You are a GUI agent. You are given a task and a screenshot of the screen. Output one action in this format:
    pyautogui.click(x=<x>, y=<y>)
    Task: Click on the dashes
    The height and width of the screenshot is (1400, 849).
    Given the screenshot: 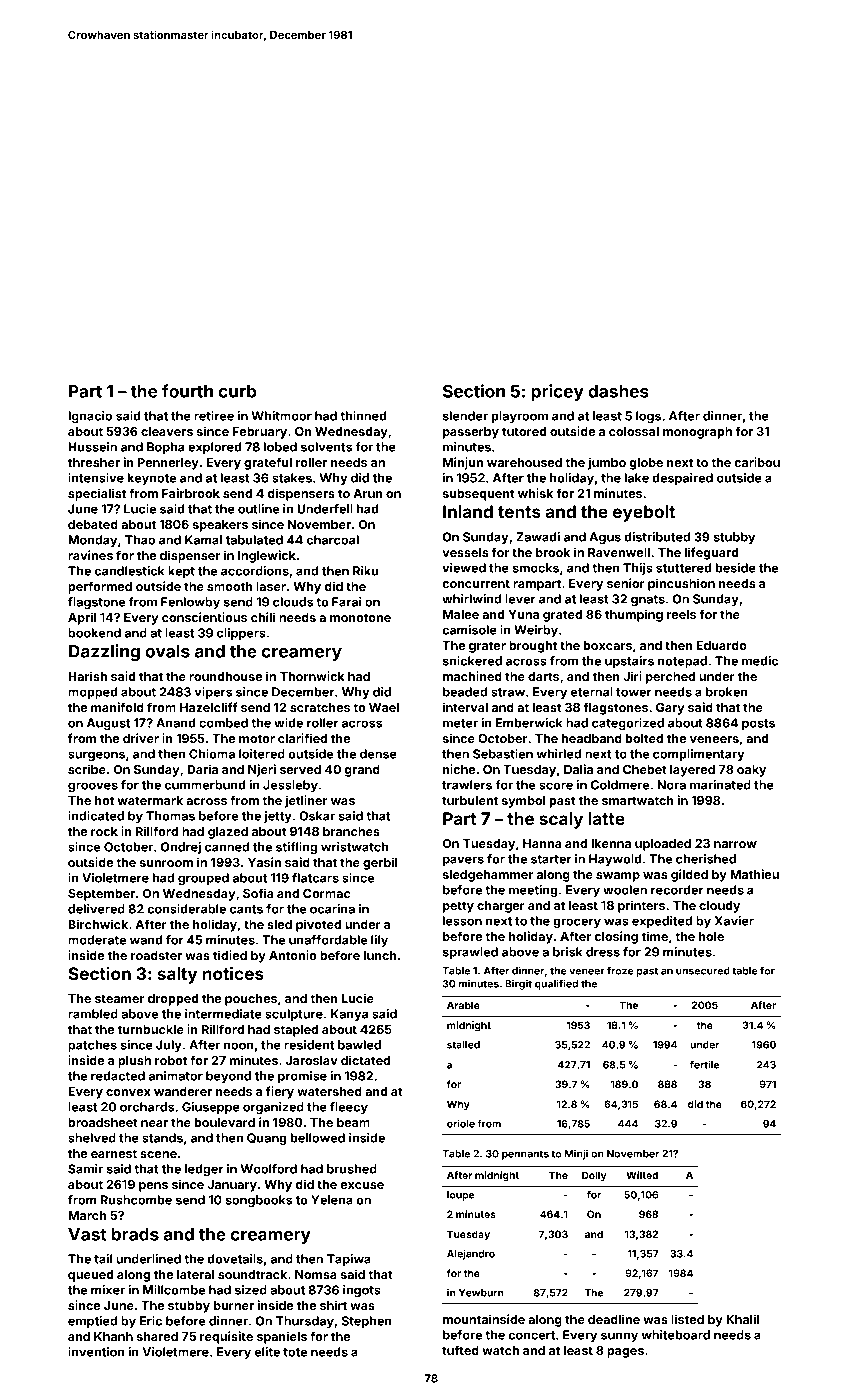 What is the action you would take?
    pyautogui.click(x=618, y=391)
